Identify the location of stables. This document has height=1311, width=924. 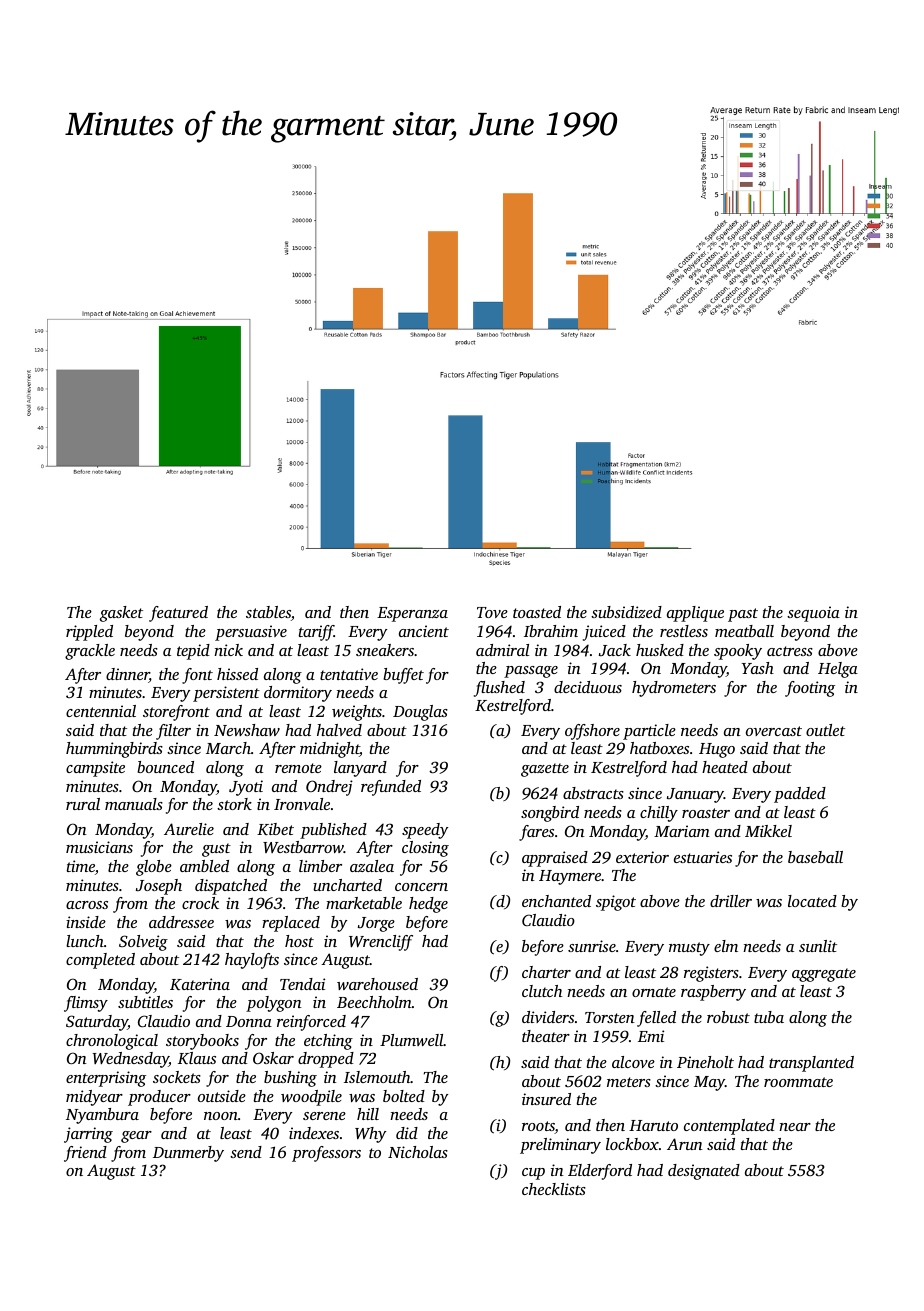
(268, 612).
